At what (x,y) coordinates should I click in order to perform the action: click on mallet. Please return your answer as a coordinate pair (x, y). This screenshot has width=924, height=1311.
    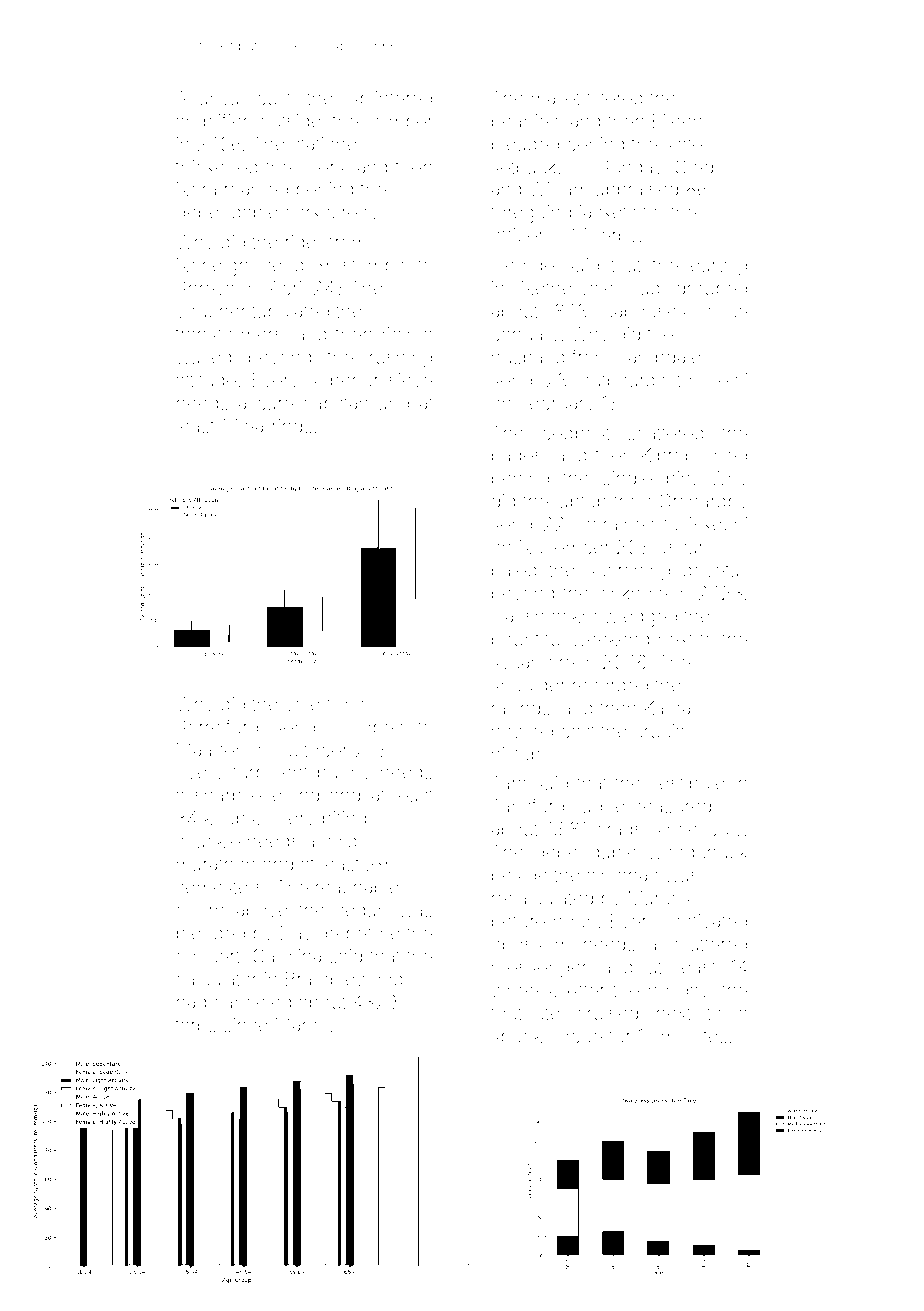
    Looking at the image, I should click on (556, 98).
